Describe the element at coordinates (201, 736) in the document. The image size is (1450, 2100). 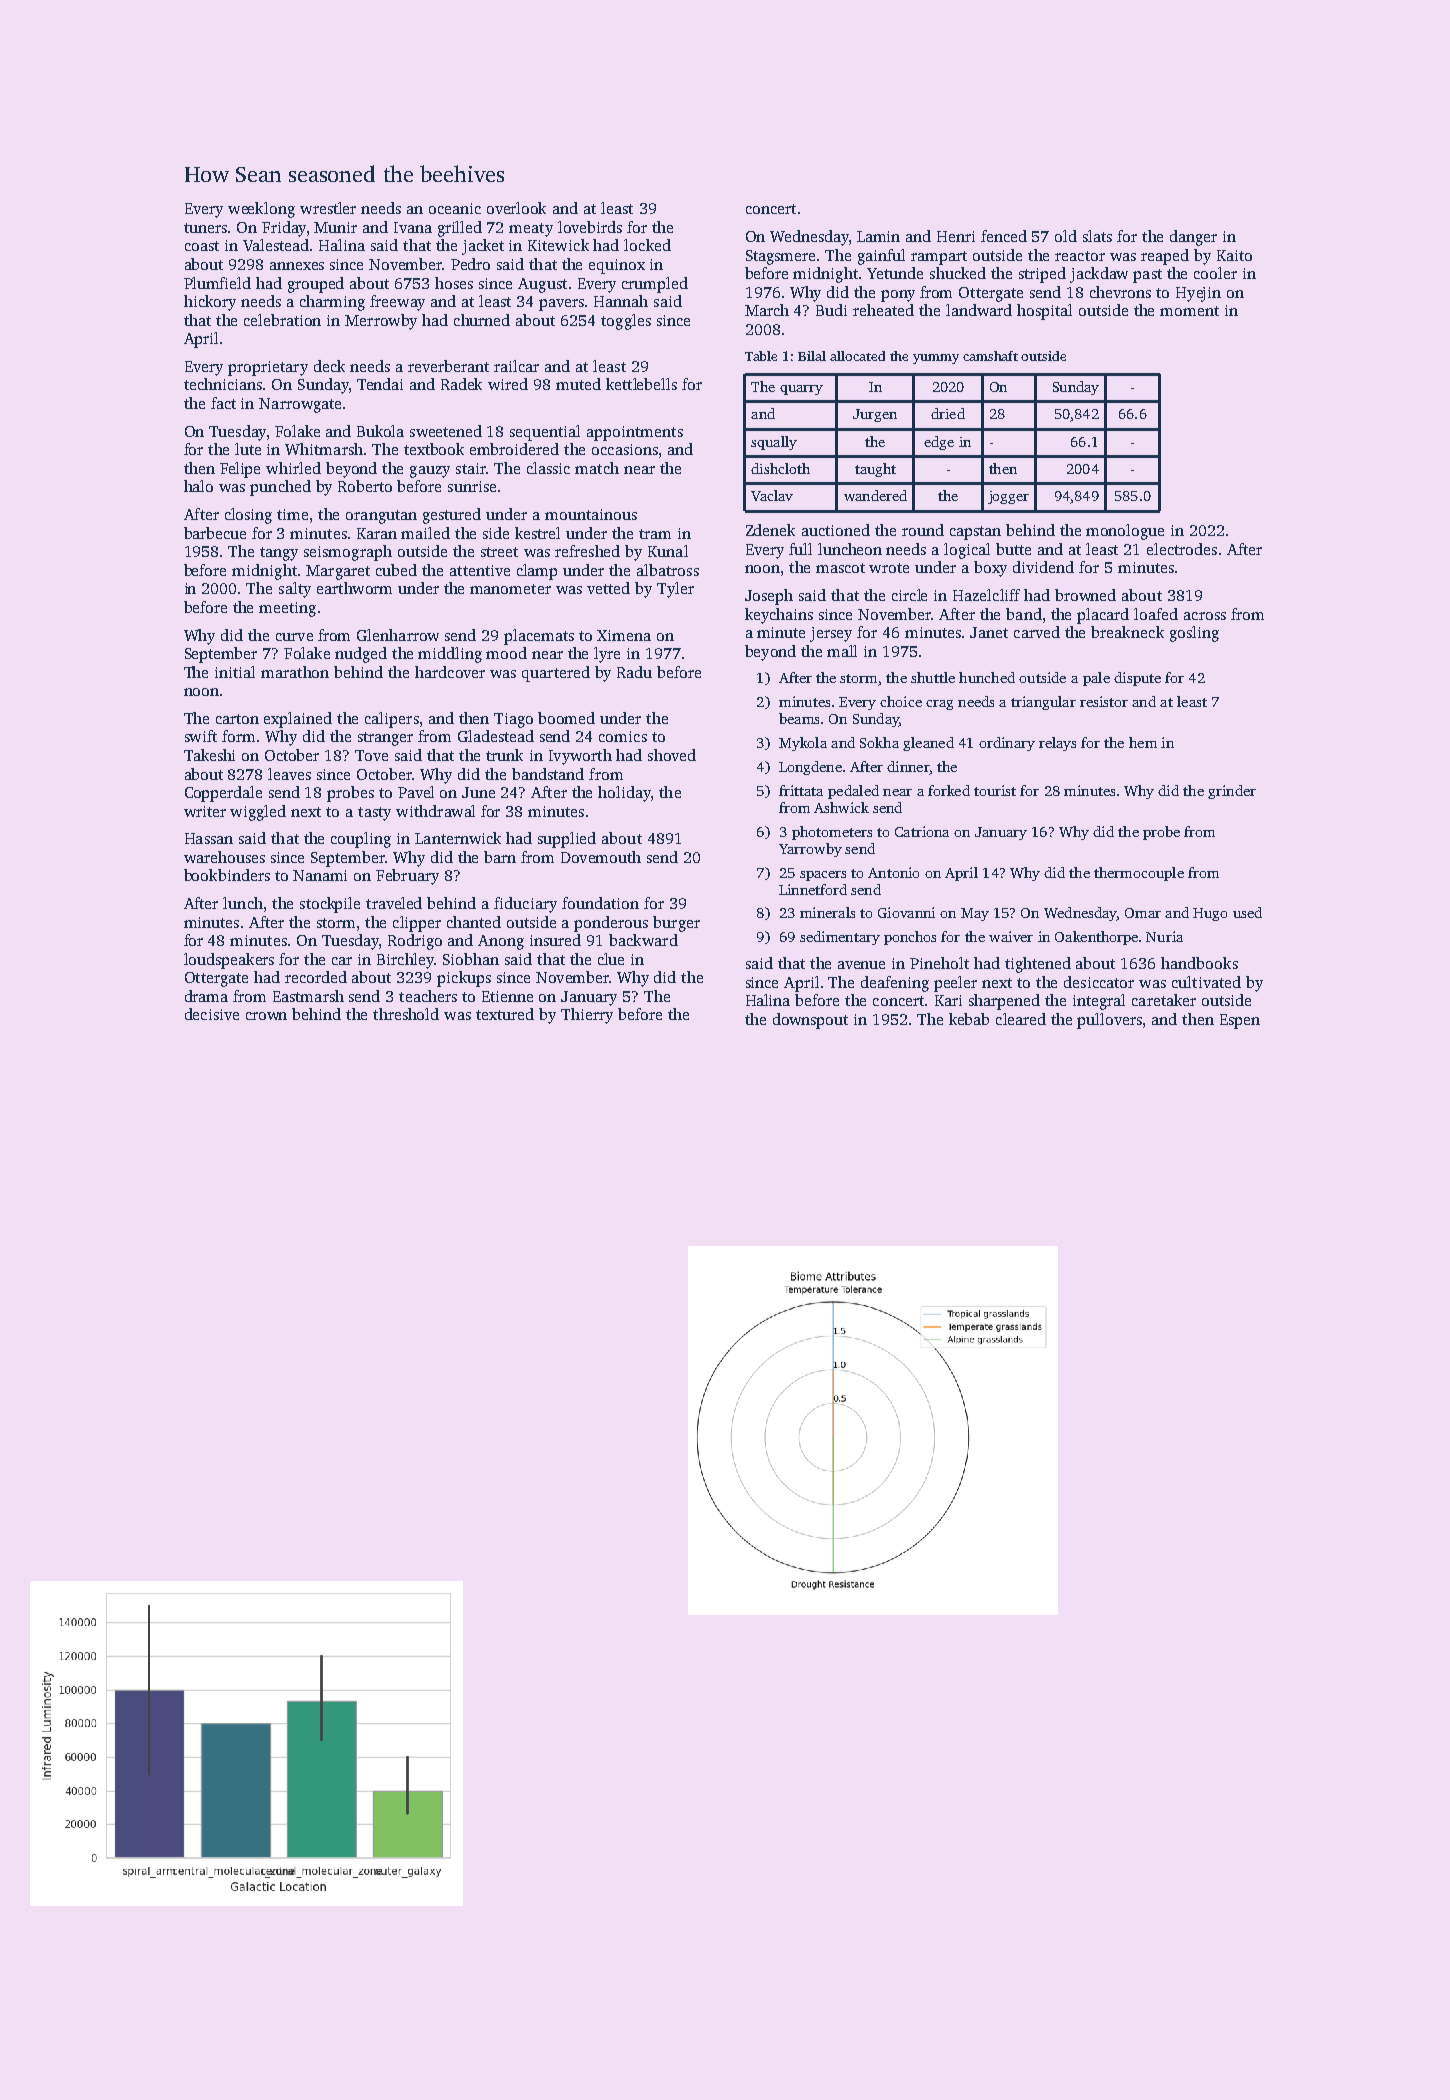
I see `swift` at that location.
